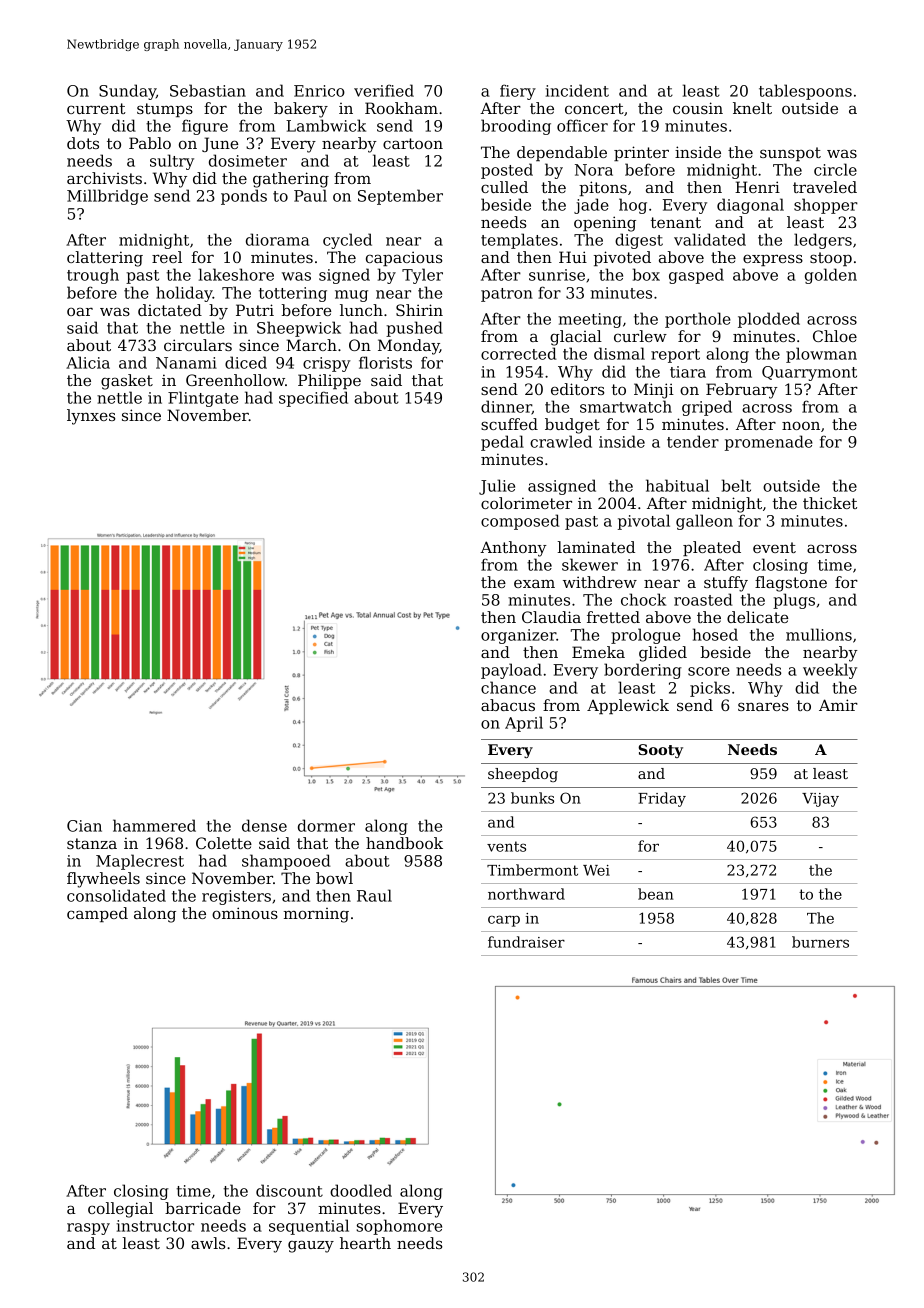 The width and height of the screenshot is (924, 1308). Describe the element at coordinates (660, 751) in the screenshot. I see `Sooty` at that location.
